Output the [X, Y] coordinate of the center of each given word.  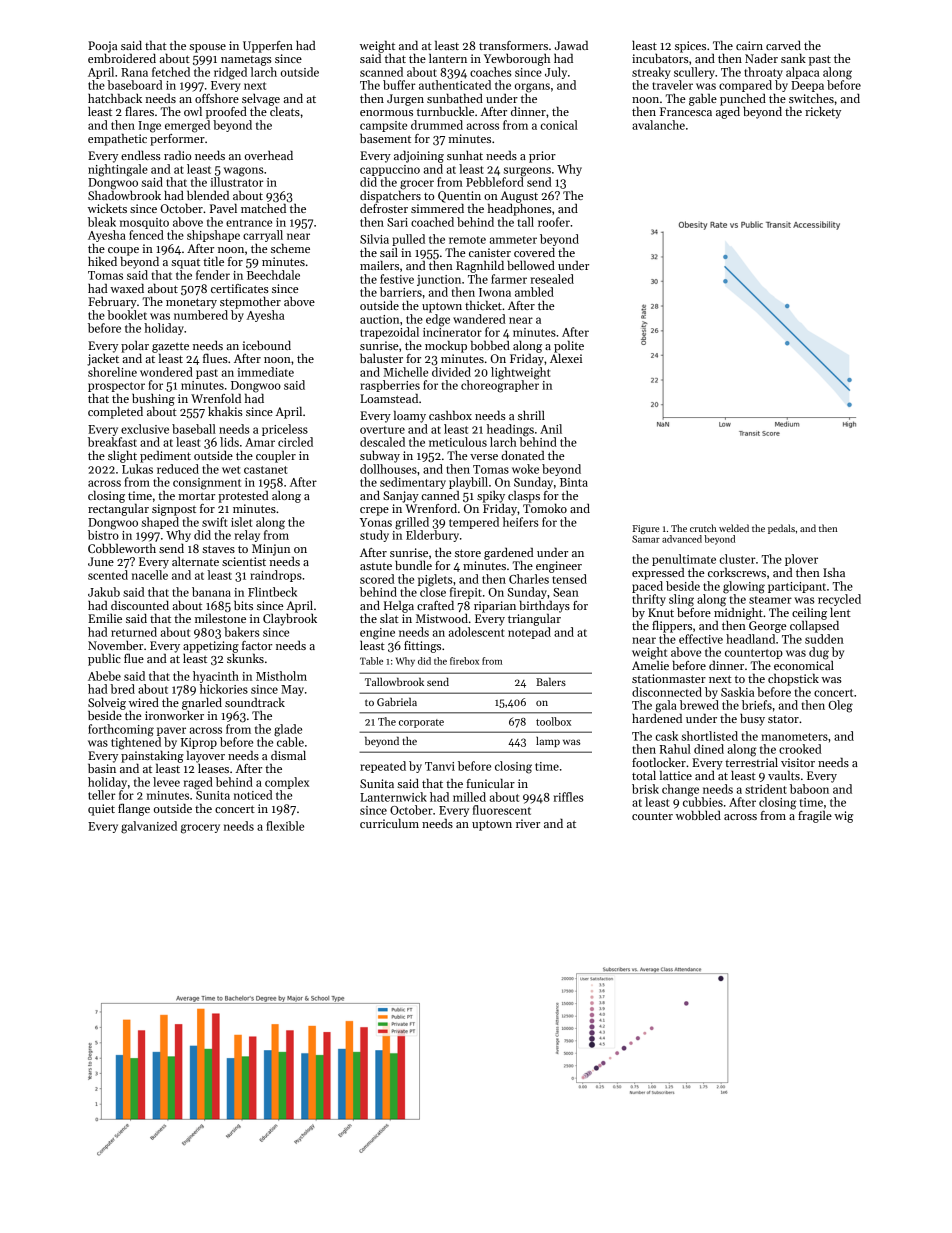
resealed [552, 279]
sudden [824, 639]
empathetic [117, 139]
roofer [554, 222]
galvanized [149, 827]
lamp [548, 742]
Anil [551, 429]
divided [451, 372]
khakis [225, 411]
